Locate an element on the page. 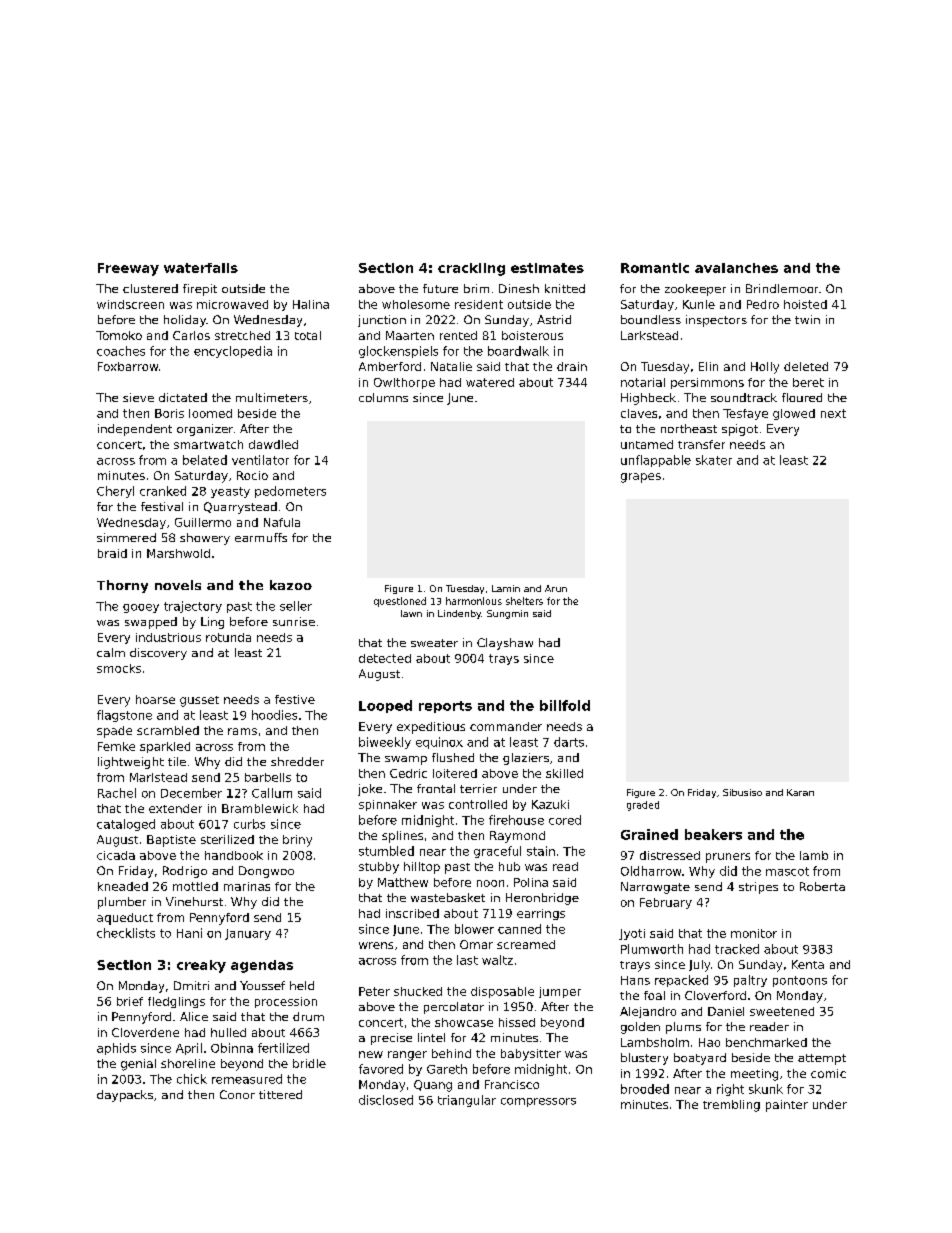 This image has width=952, height=1233. avalanches is located at coordinates (736, 268).
